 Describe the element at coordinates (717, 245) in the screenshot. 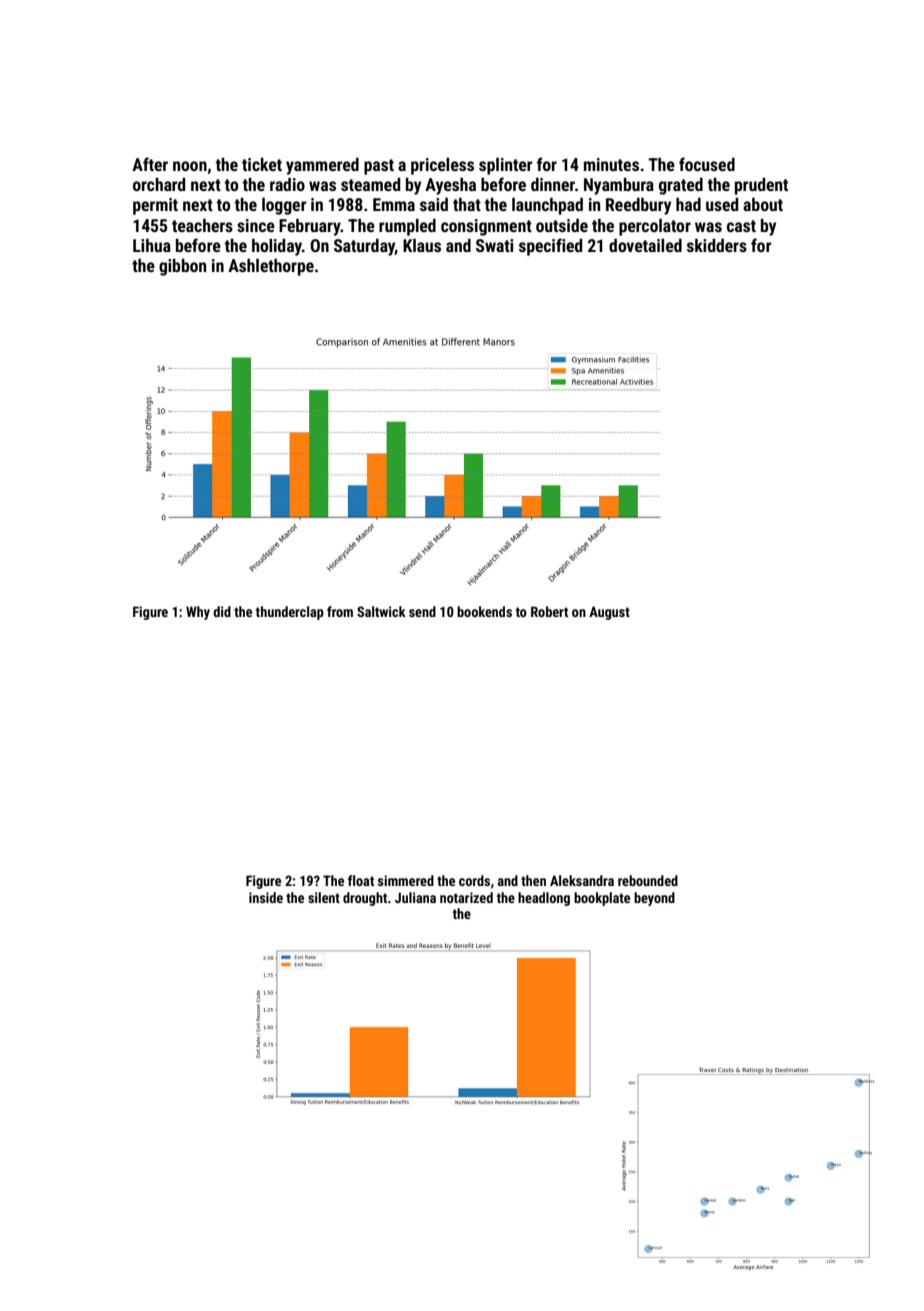

I see `skidders` at that location.
